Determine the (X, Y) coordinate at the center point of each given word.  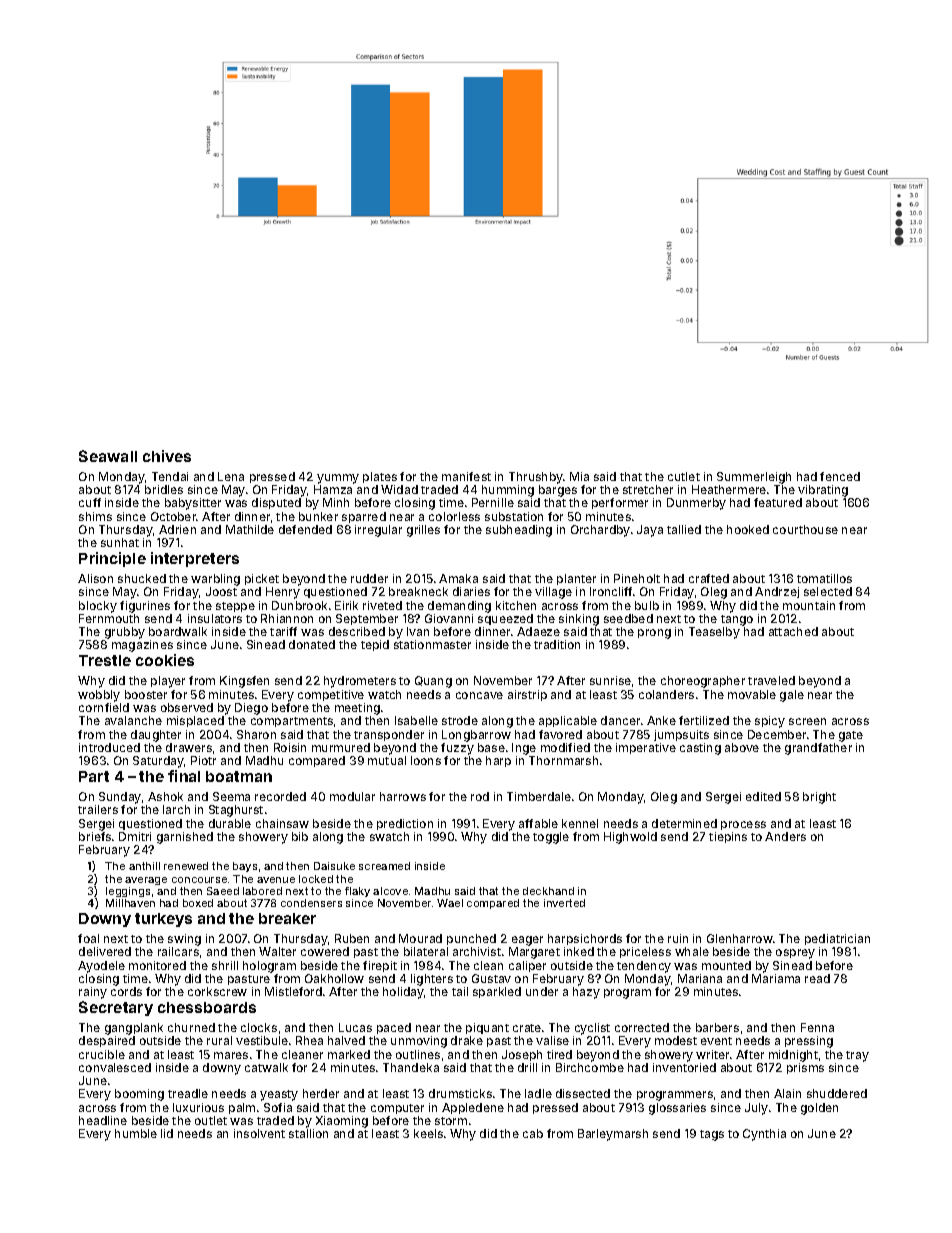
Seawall (108, 456)
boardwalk (178, 631)
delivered (105, 951)
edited (763, 796)
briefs (95, 836)
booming (139, 1095)
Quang (433, 682)
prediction (405, 824)
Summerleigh (754, 478)
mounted (726, 965)
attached (793, 631)
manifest (466, 476)
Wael (450, 903)
